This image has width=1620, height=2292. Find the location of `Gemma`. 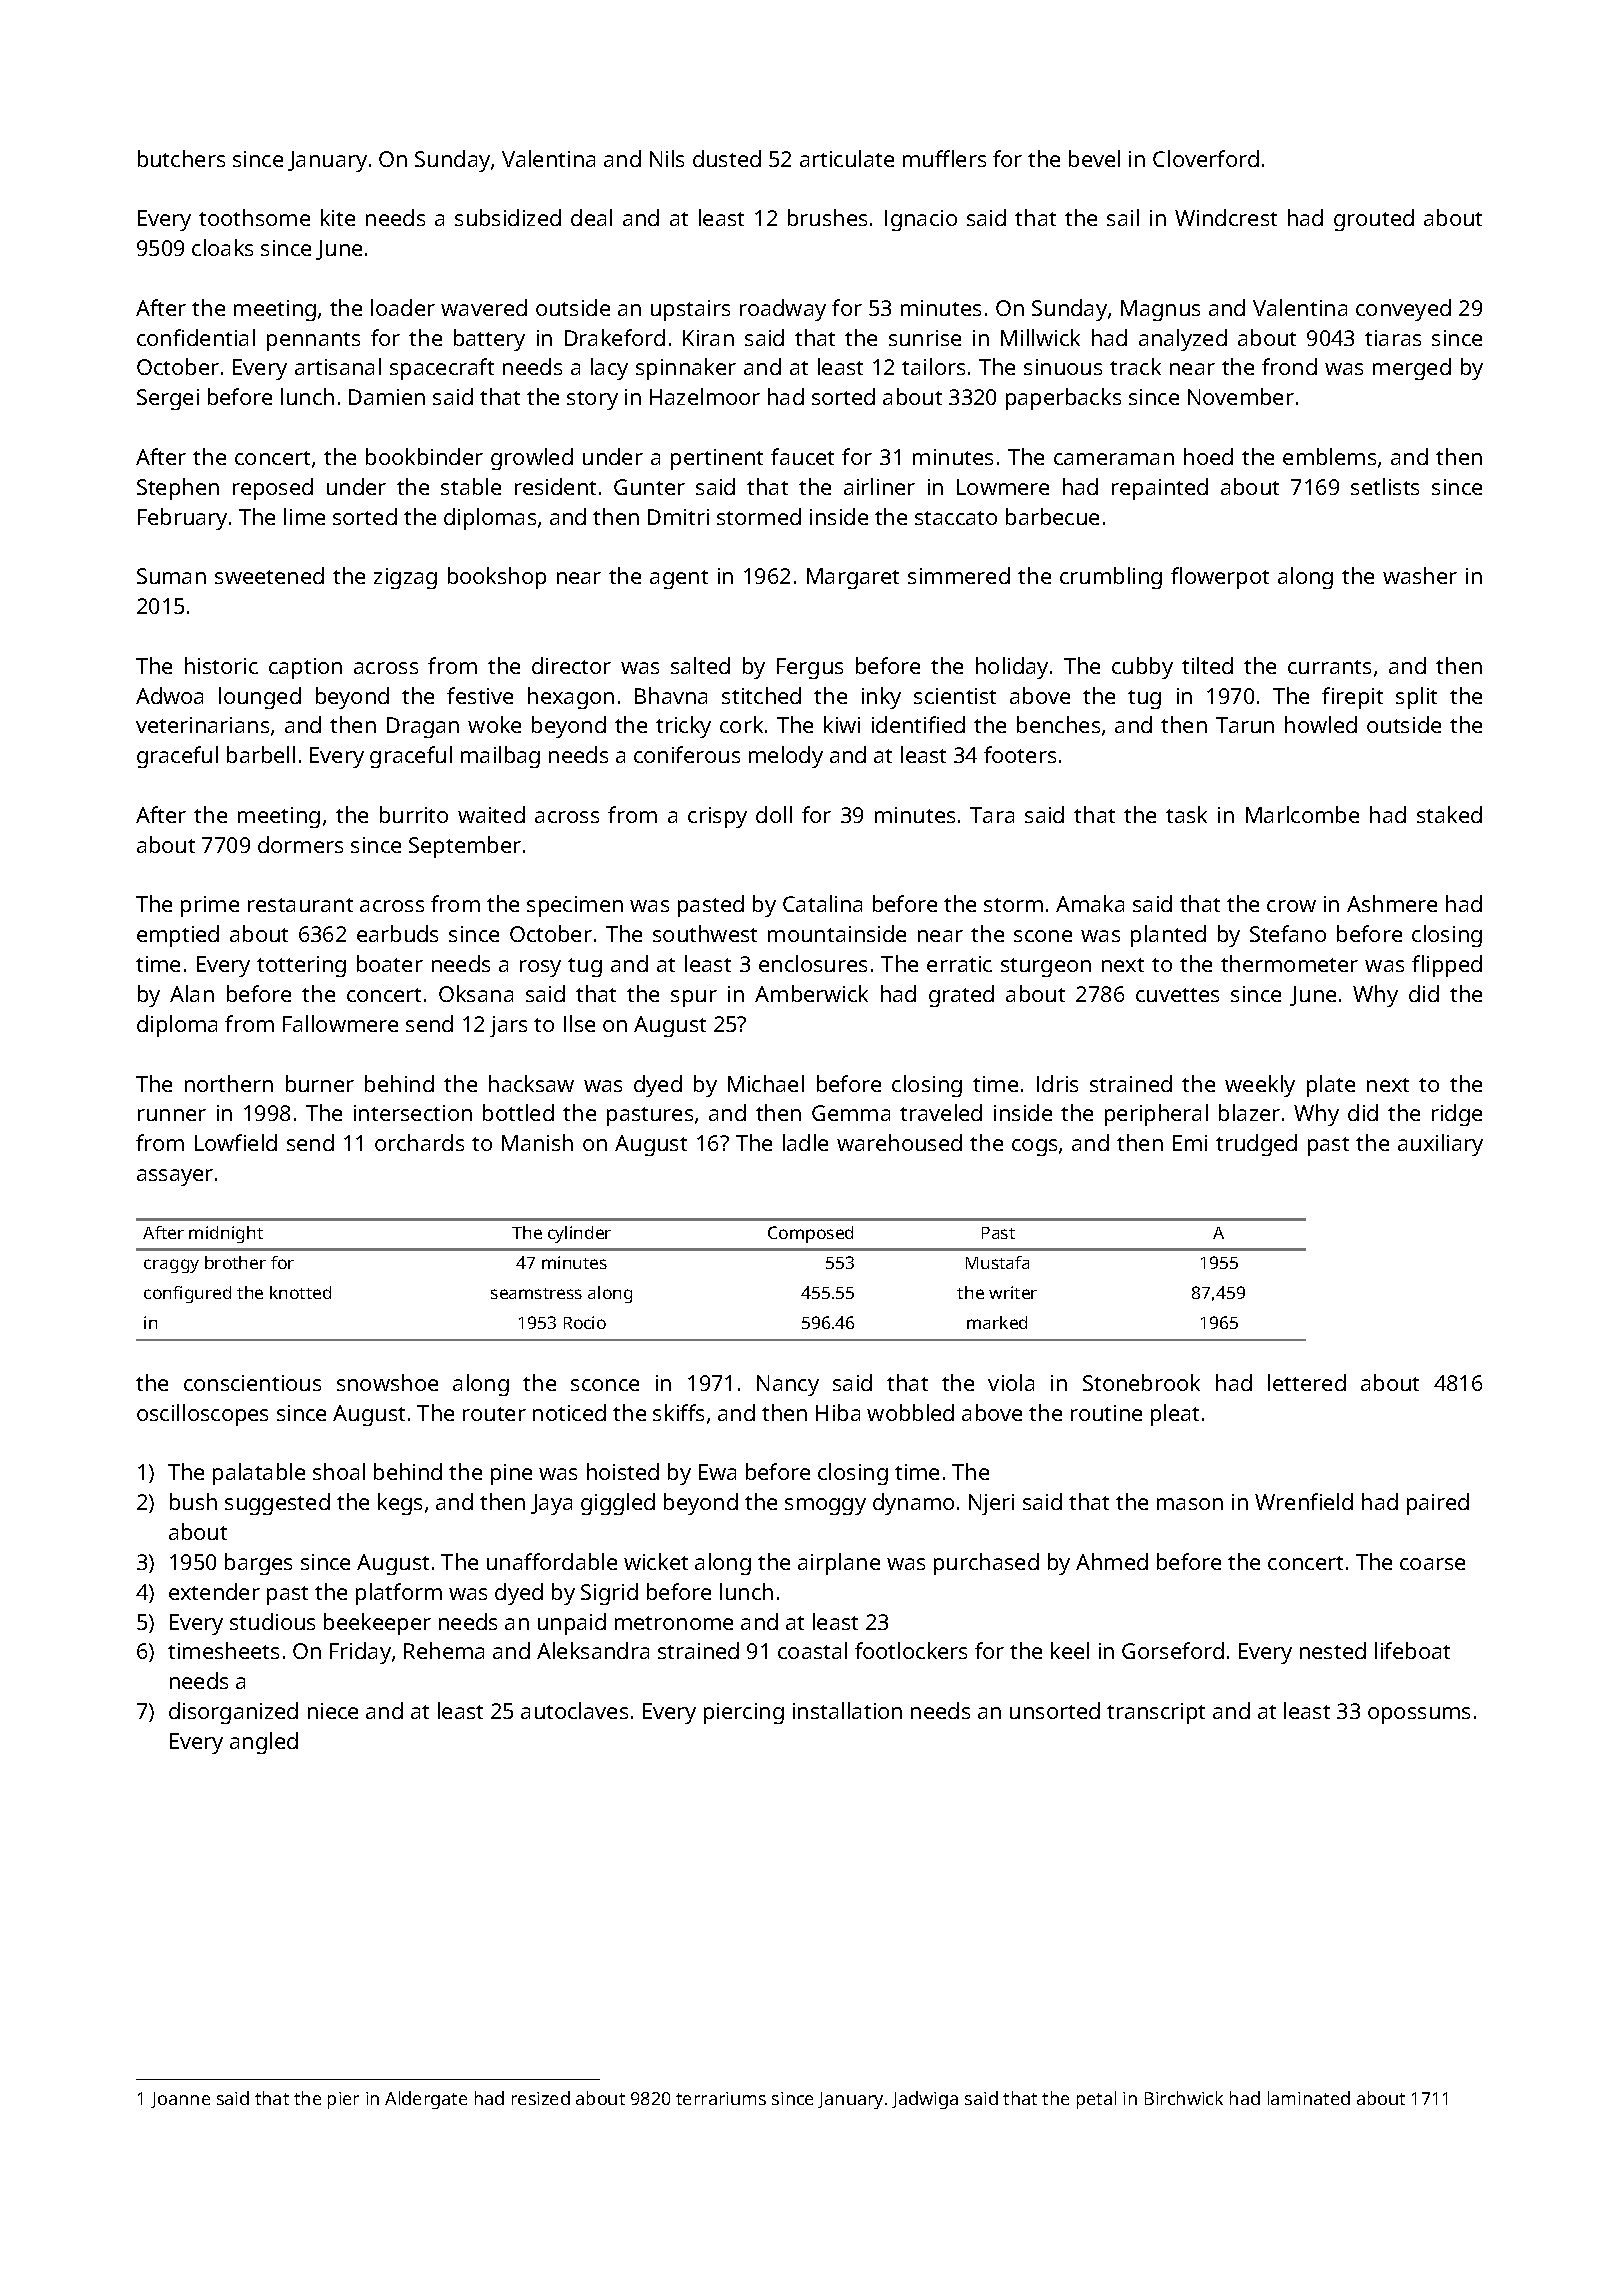

Gemma is located at coordinates (851, 1113).
